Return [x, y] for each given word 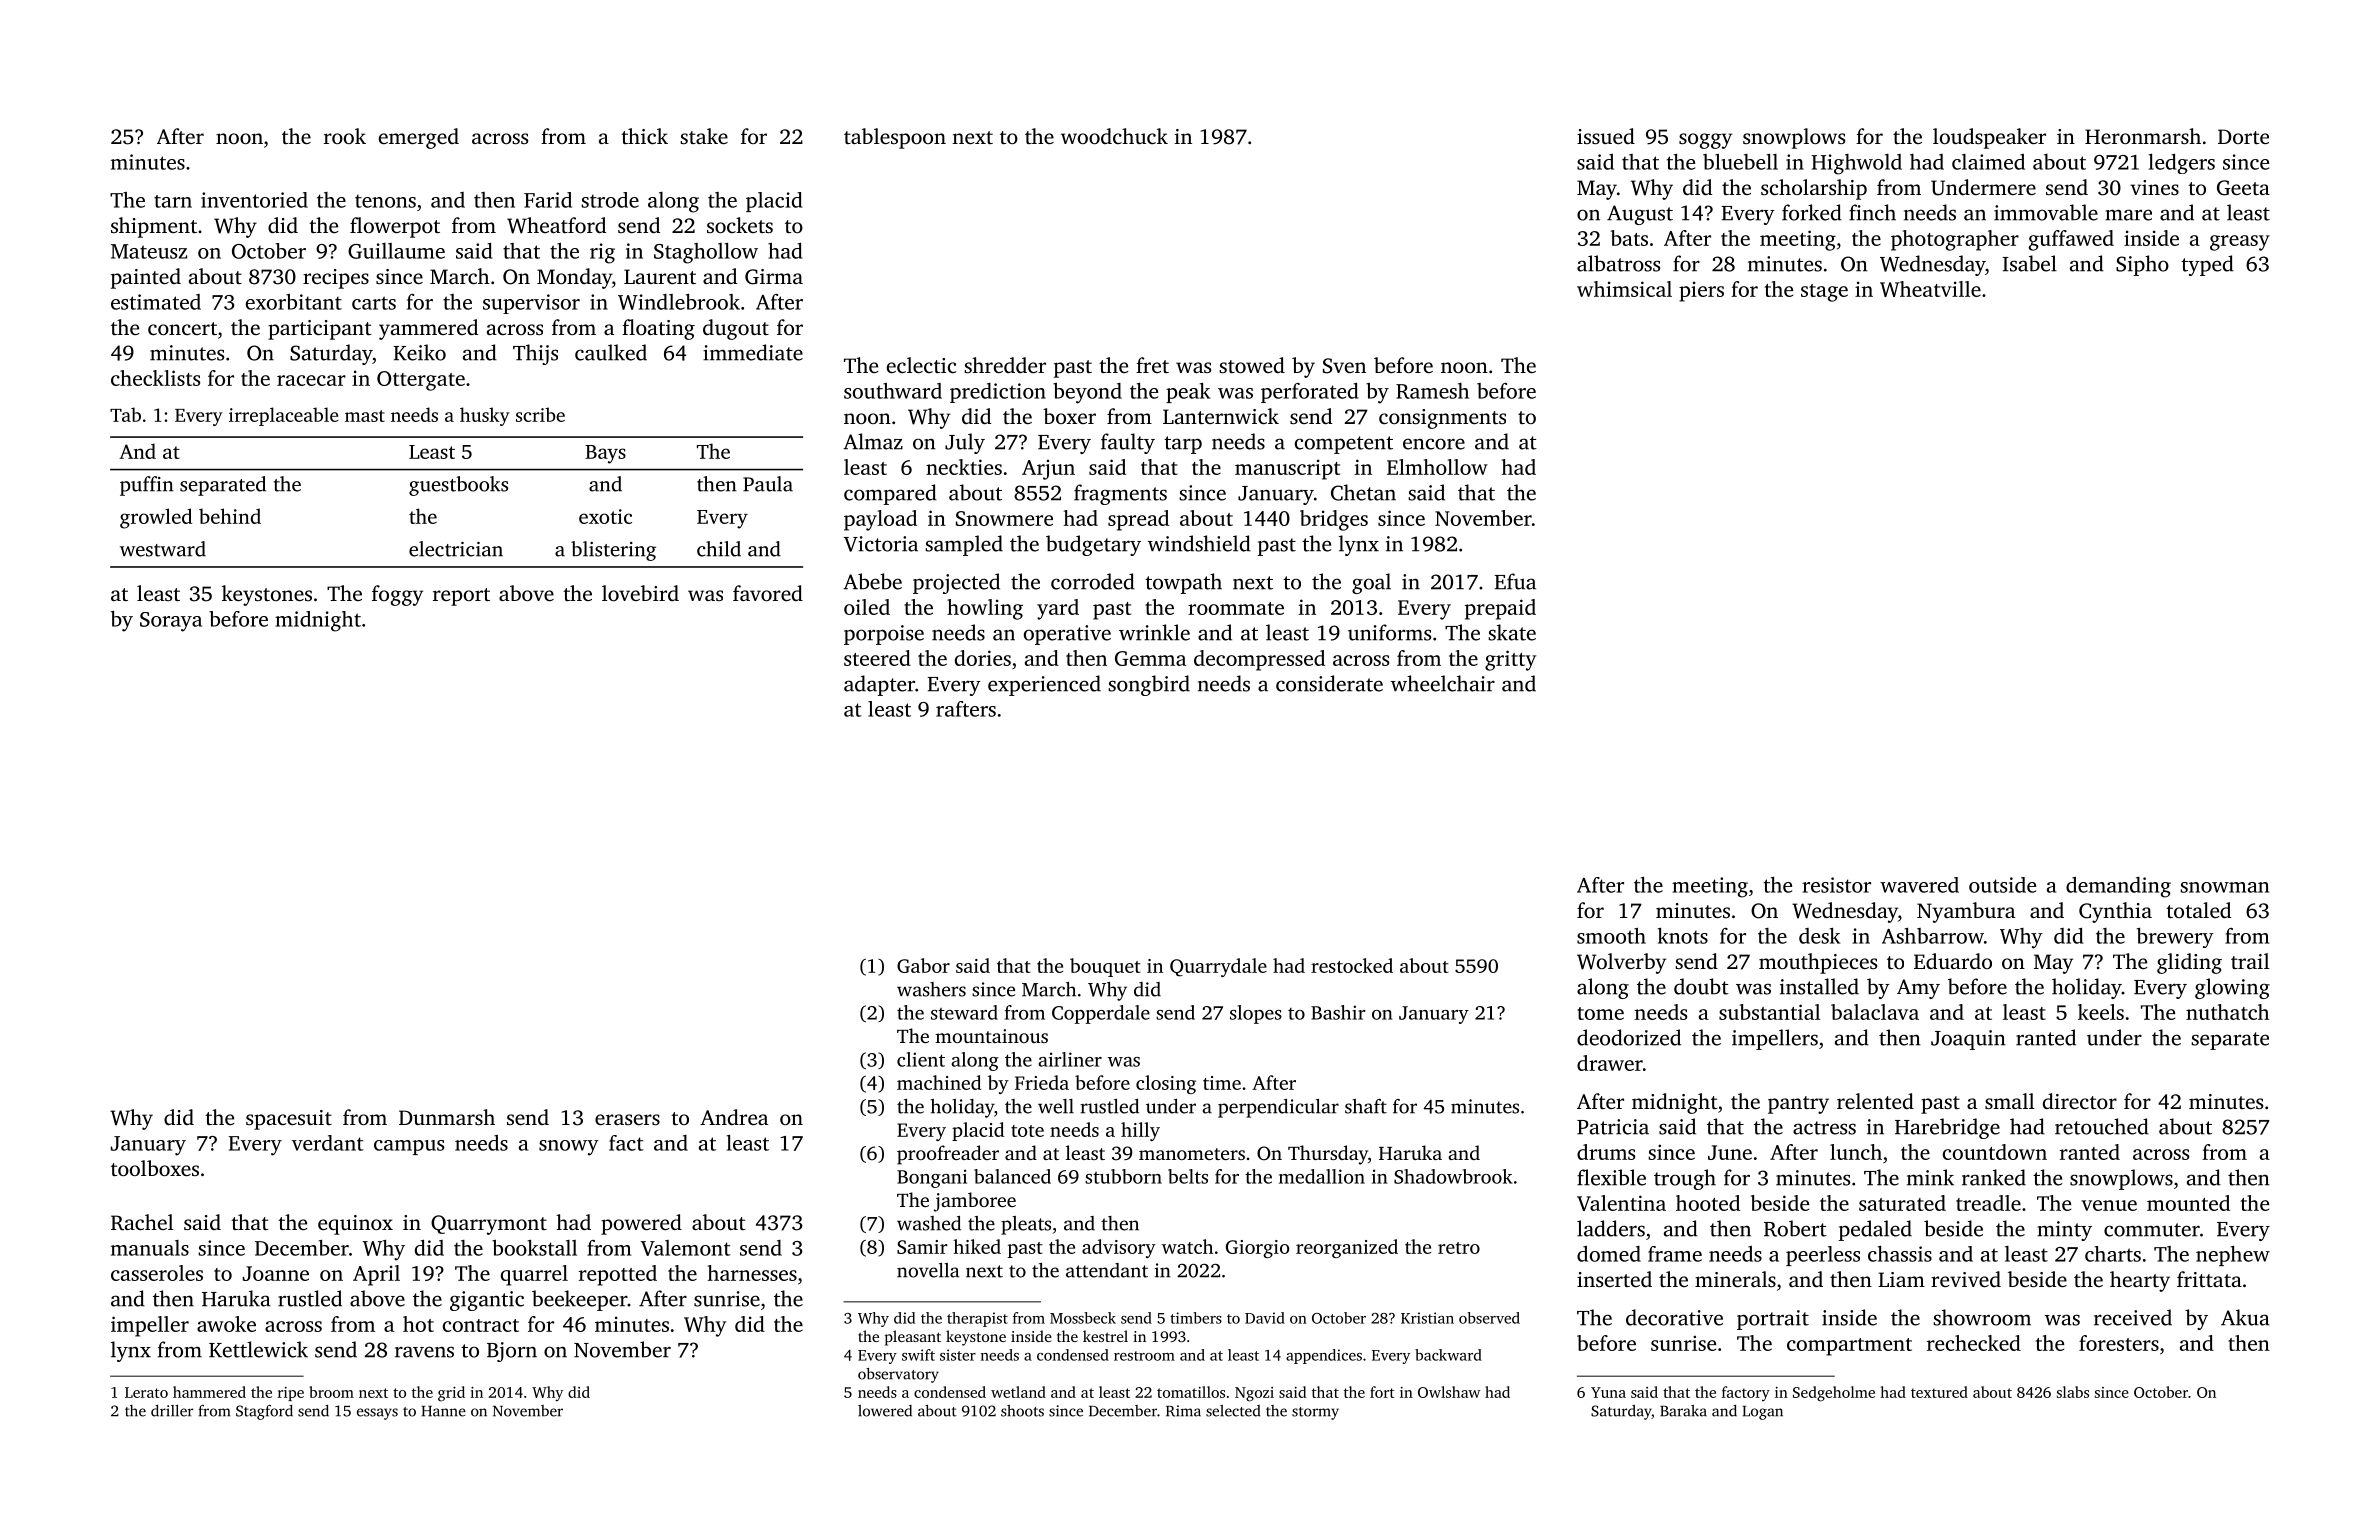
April [376, 1275]
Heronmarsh [2143, 136]
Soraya [171, 622]
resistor [1836, 885]
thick [644, 136]
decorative [1674, 1317]
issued [1606, 136]
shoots [1022, 1411]
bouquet [1105, 967]
